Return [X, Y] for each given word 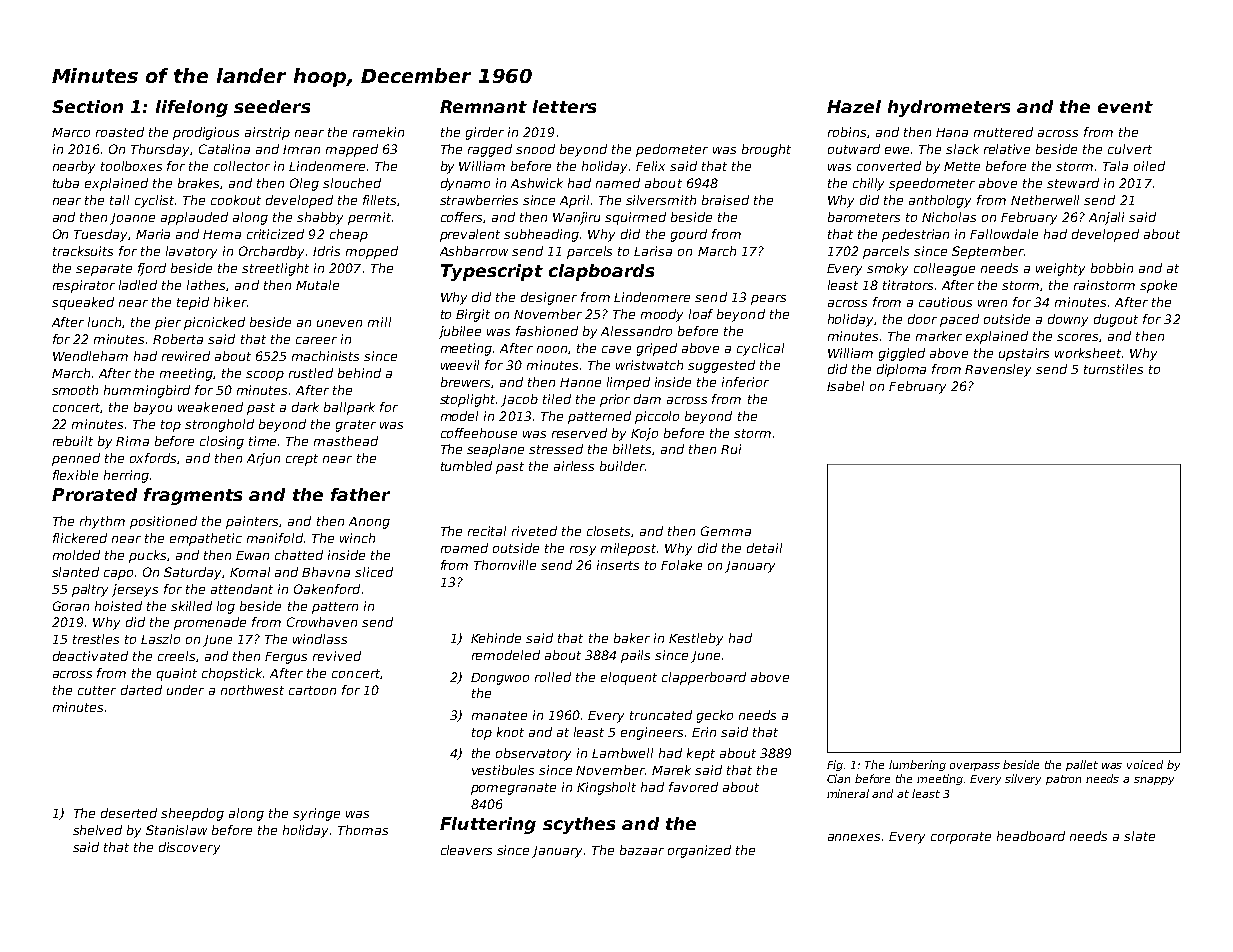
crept [302, 460]
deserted [129, 813]
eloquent [629, 678]
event [1125, 107]
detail [764, 548]
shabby [320, 218]
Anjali [1106, 218]
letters [564, 106]
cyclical [760, 349]
